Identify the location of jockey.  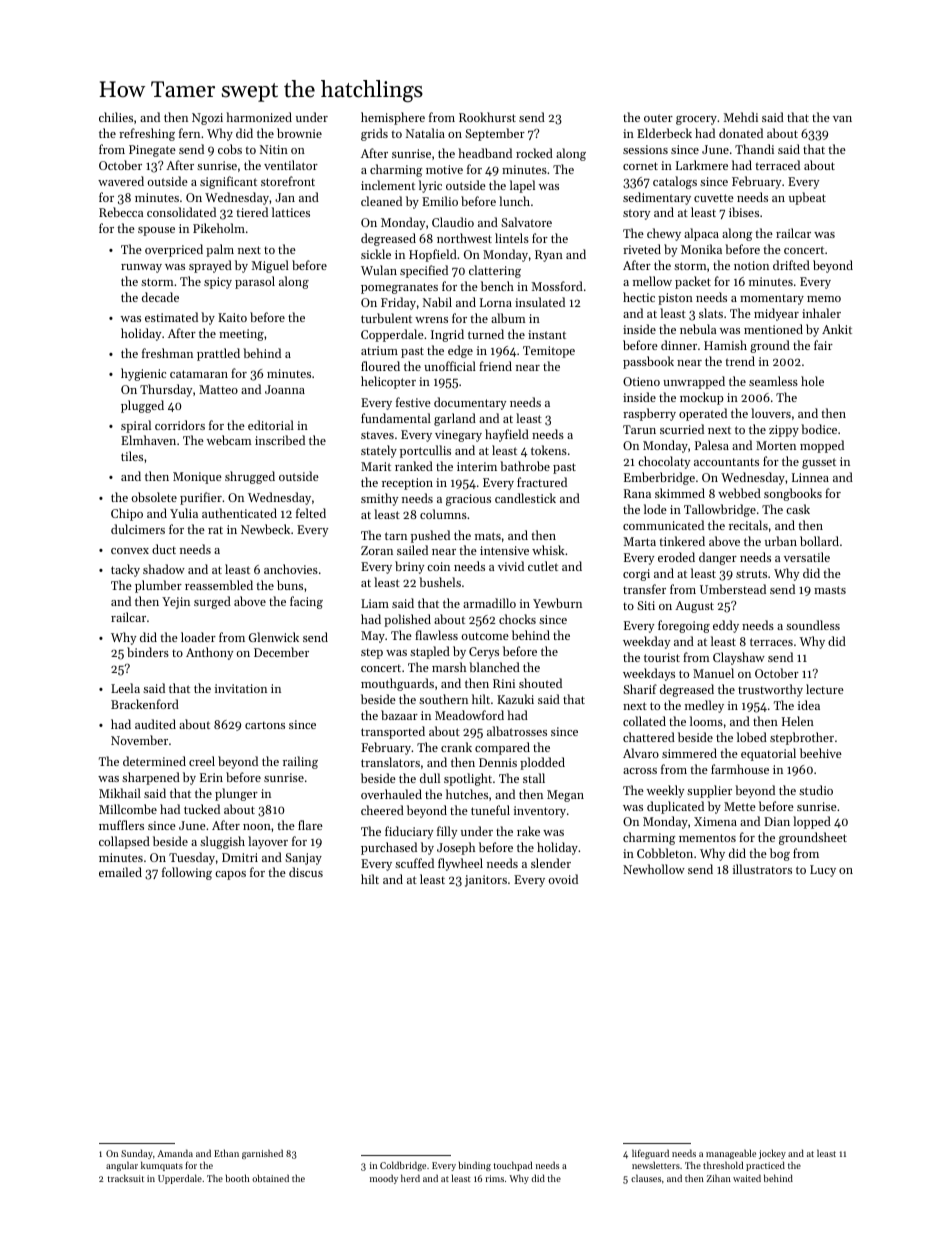
(772, 1154).
